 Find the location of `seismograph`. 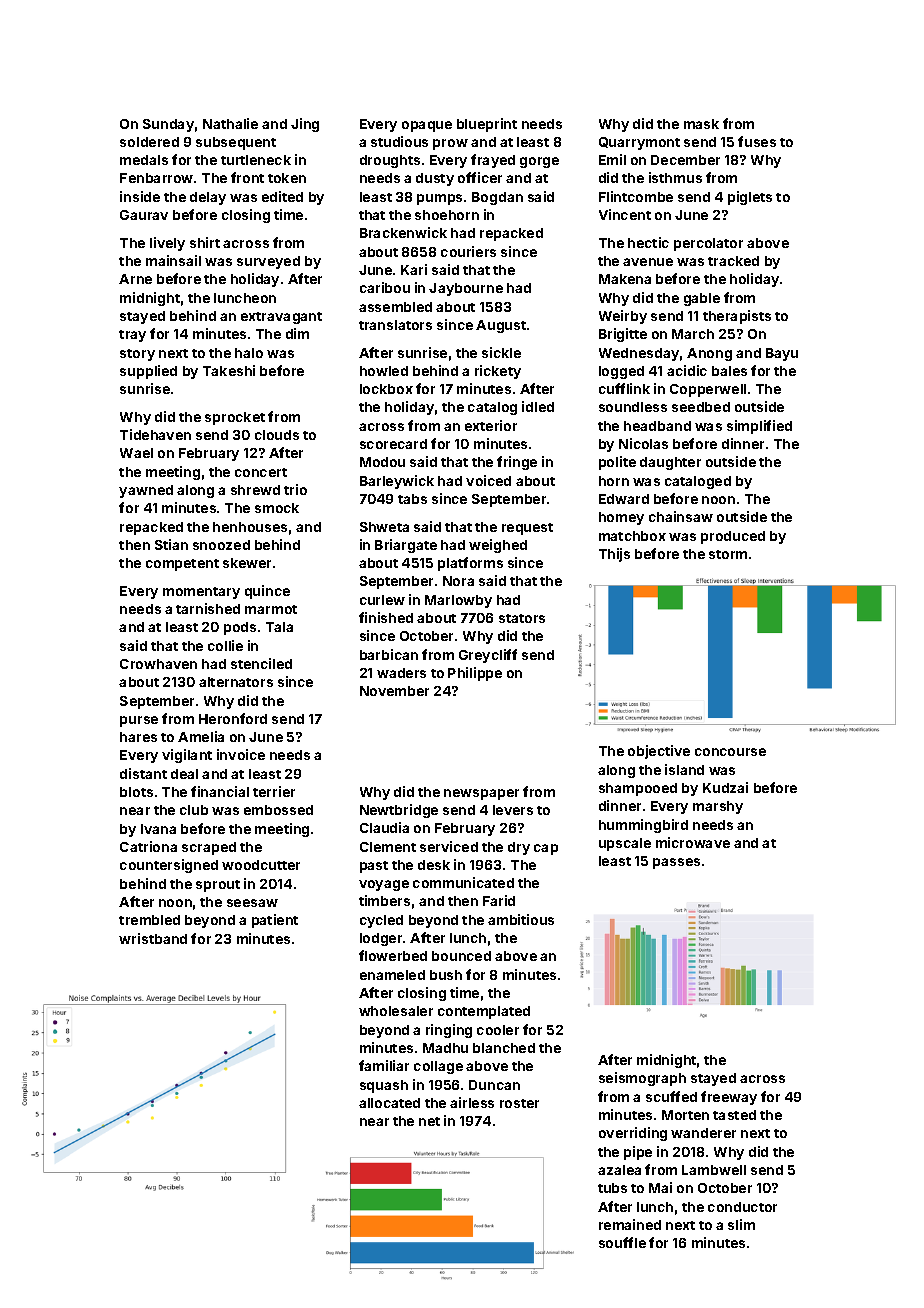

seismograph is located at coordinates (642, 1079).
